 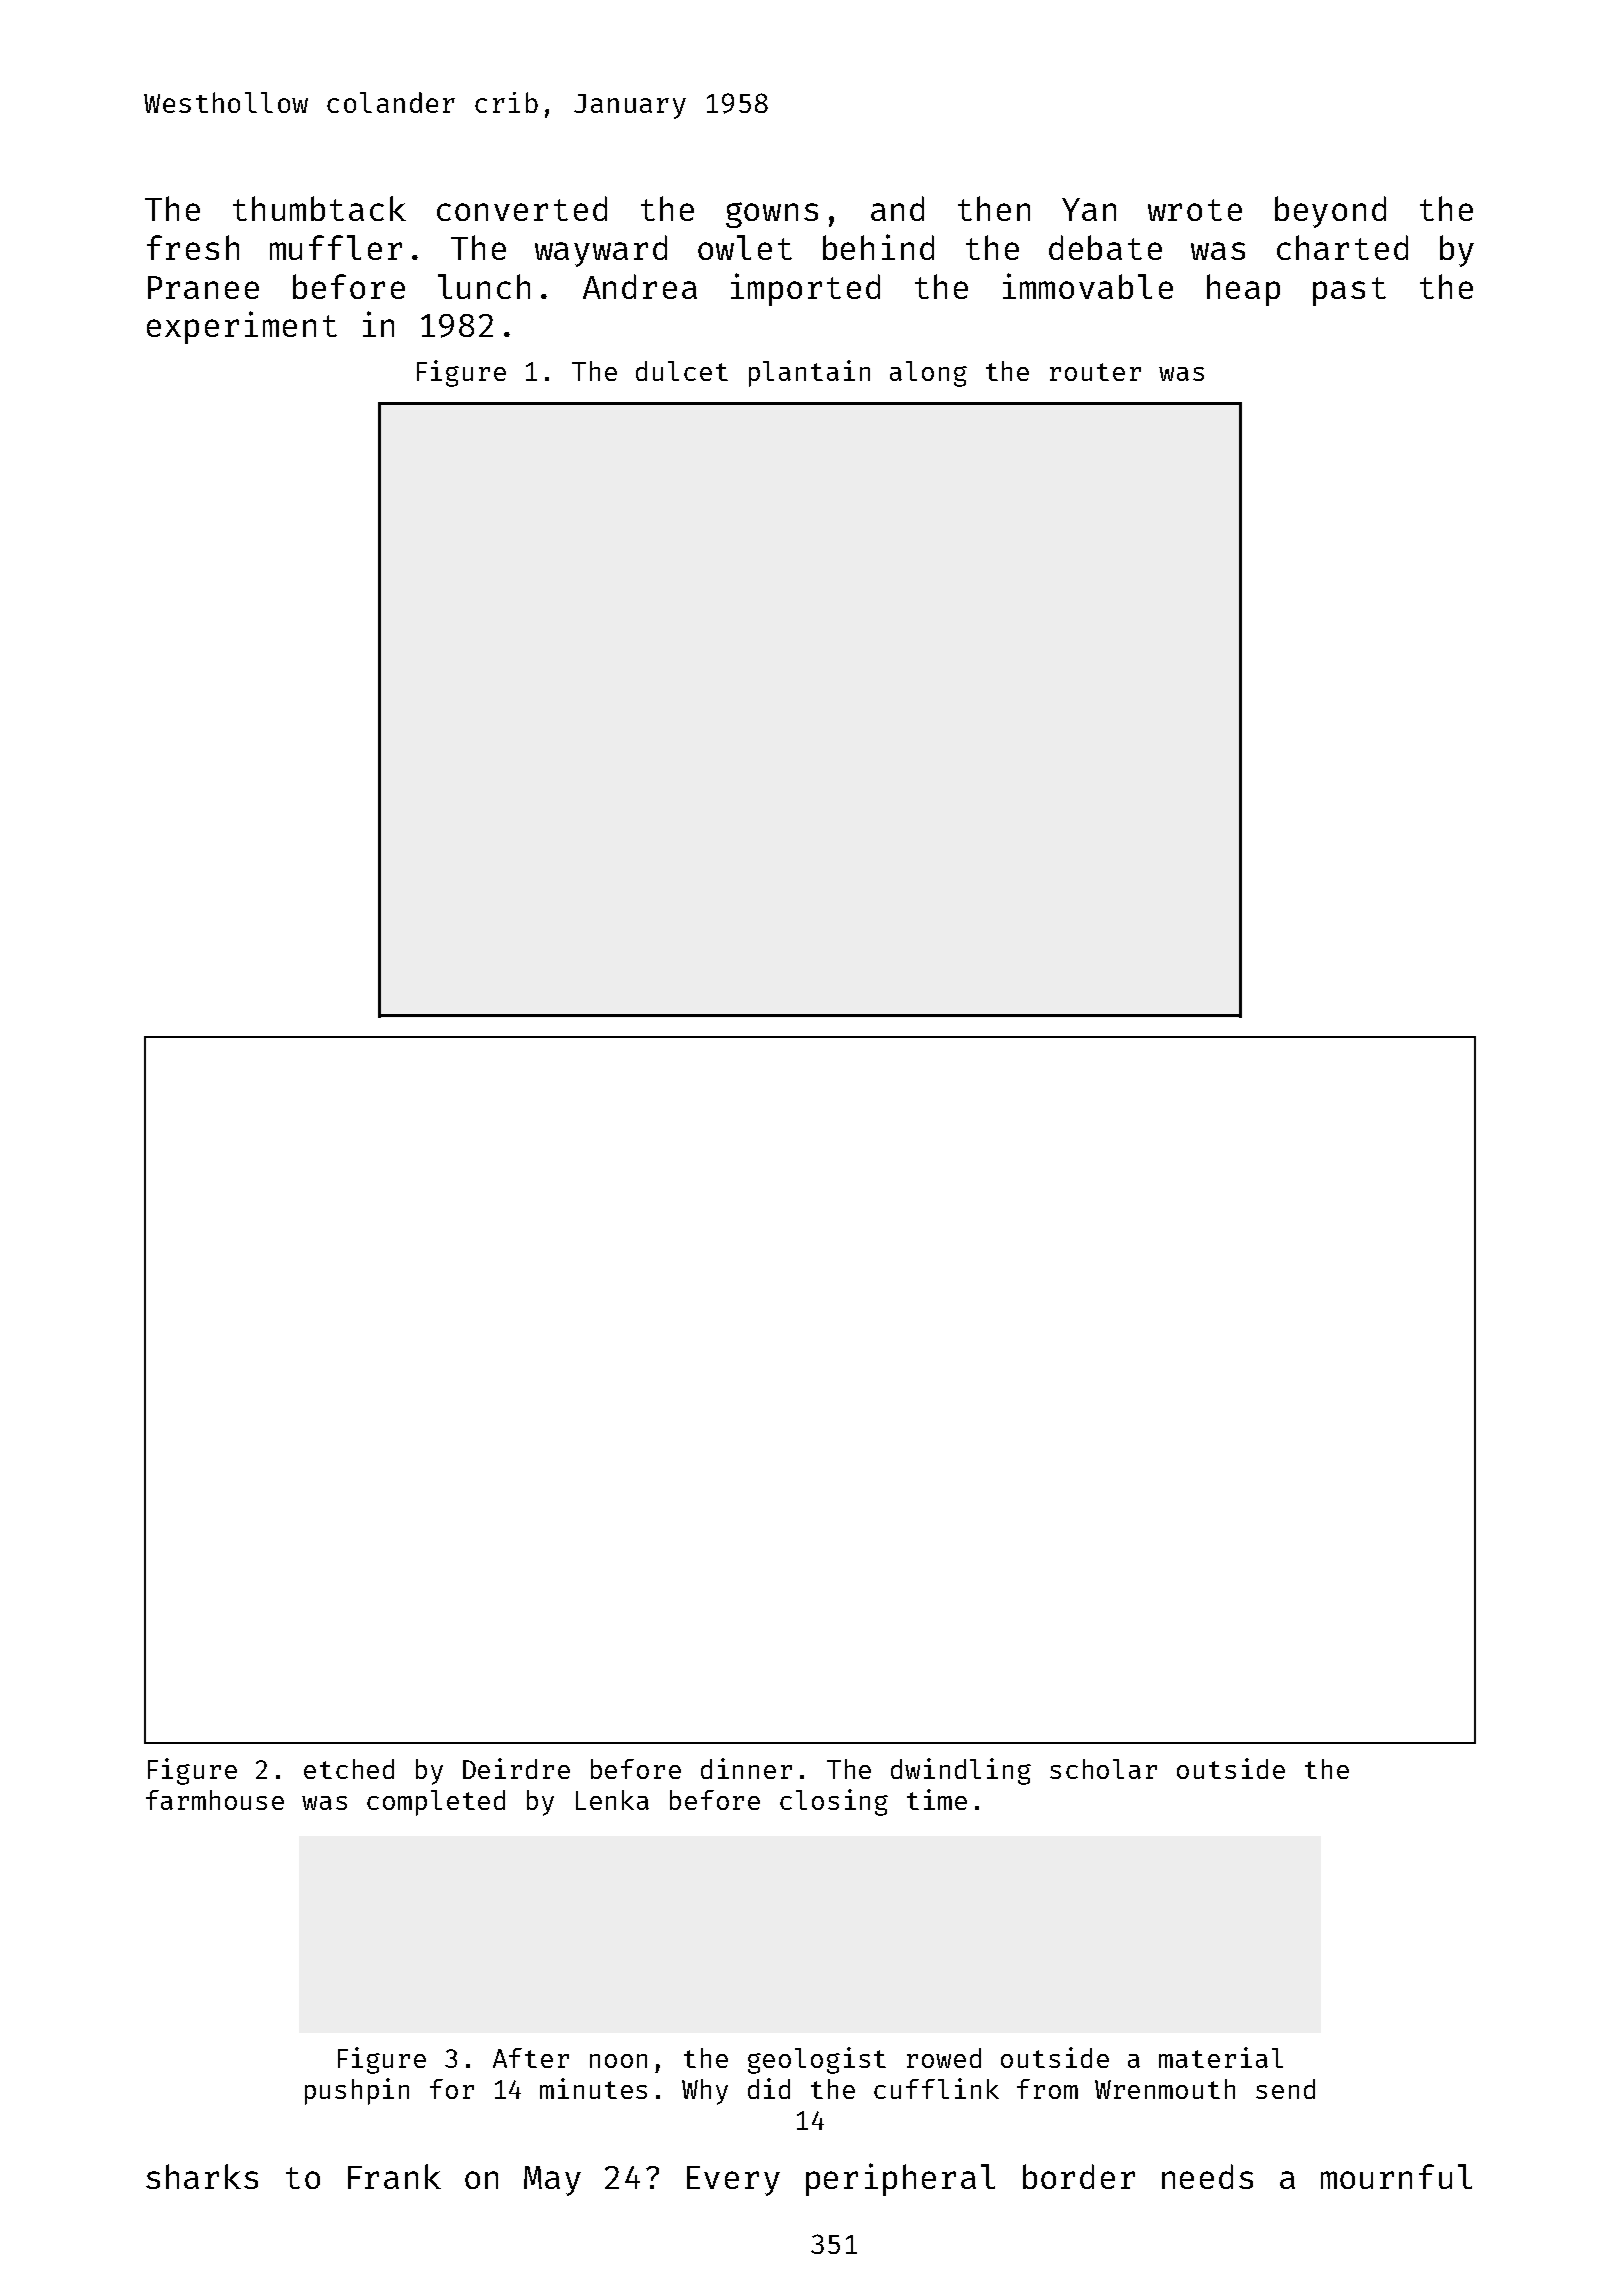 What do you see at coordinates (834, 1802) in the page?
I see `closing` at bounding box center [834, 1802].
